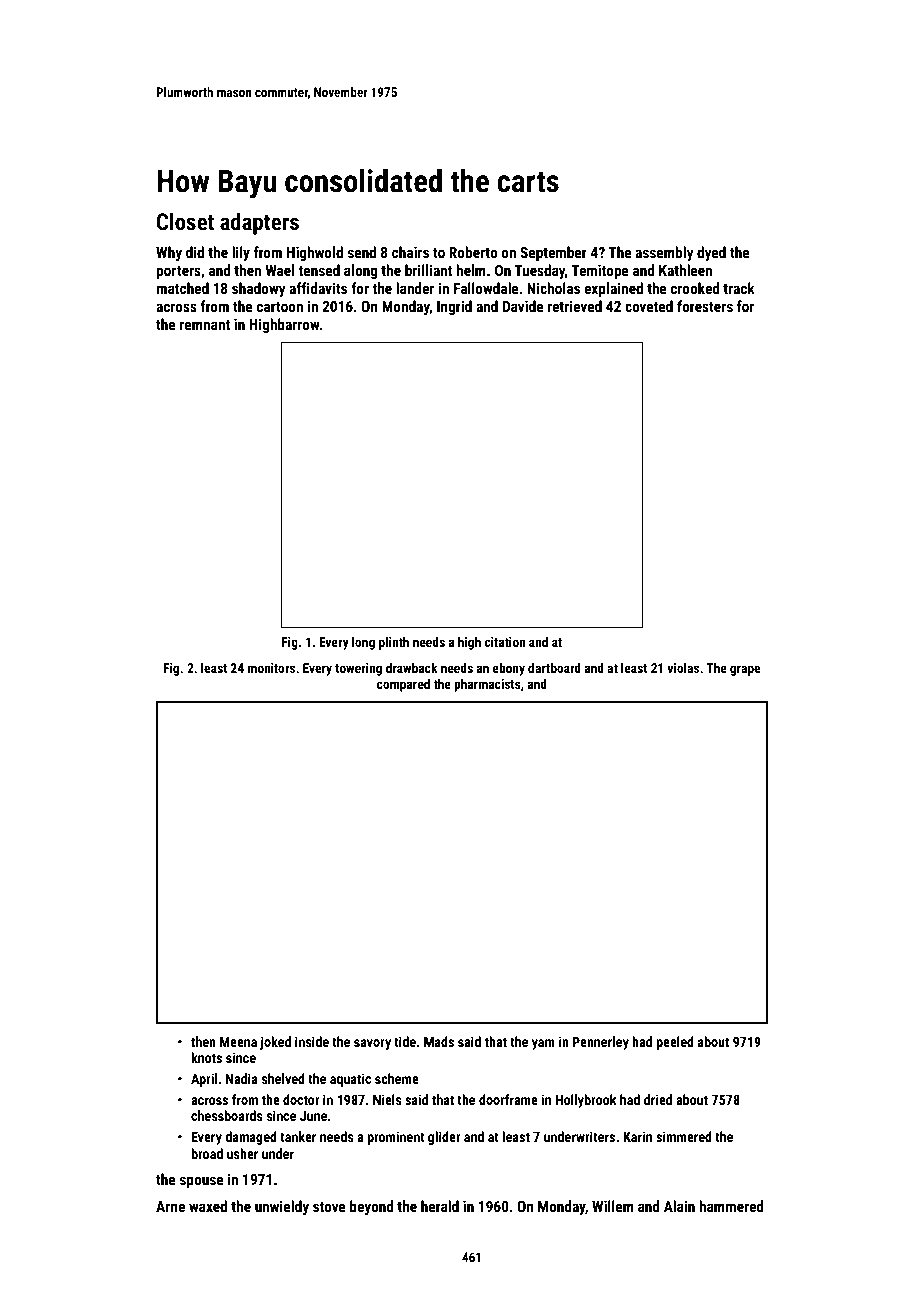 Image resolution: width=924 pixels, height=1311 pixels. What do you see at coordinates (504, 642) in the image?
I see `citation` at bounding box center [504, 642].
